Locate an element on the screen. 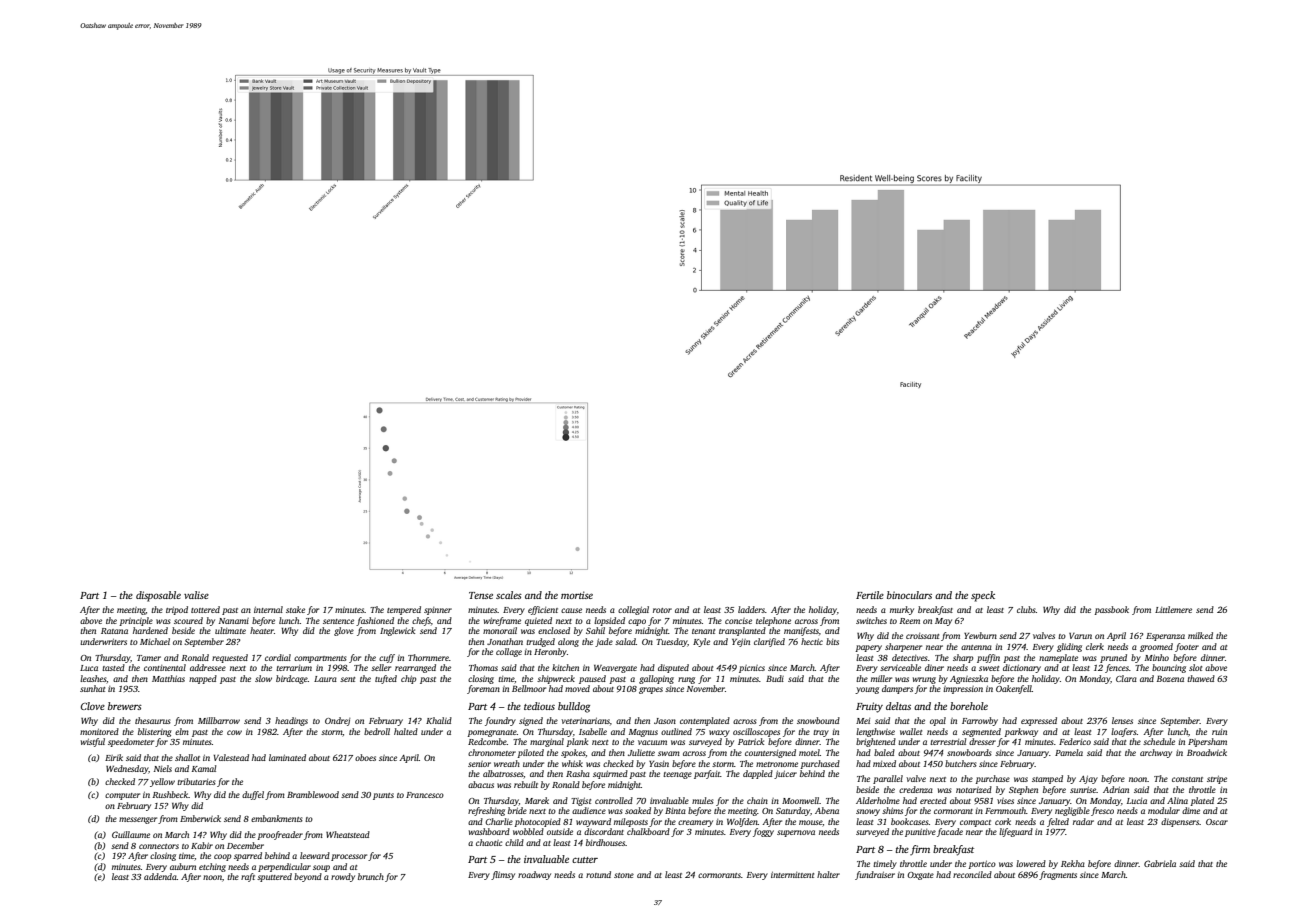 This screenshot has width=1308, height=924. tempered is located at coordinates (404, 610).
